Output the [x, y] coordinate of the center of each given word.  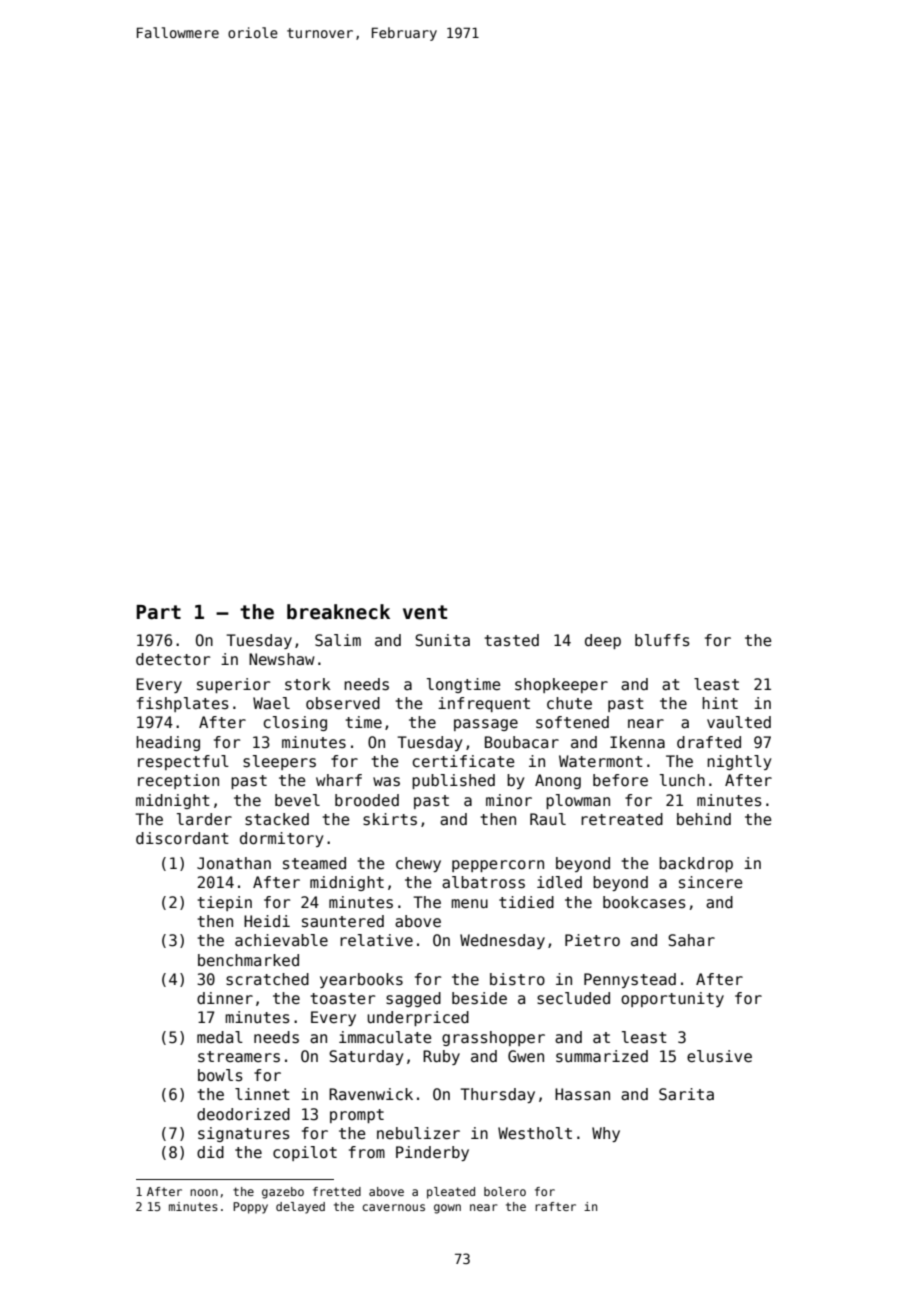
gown [447, 1209]
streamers [239, 1057]
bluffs [662, 640]
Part [158, 612]
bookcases [644, 902]
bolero [505, 1191]
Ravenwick [371, 1094]
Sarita [686, 1094]
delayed [300, 1208]
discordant [182, 838]
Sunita [442, 640]
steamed [314, 863]
